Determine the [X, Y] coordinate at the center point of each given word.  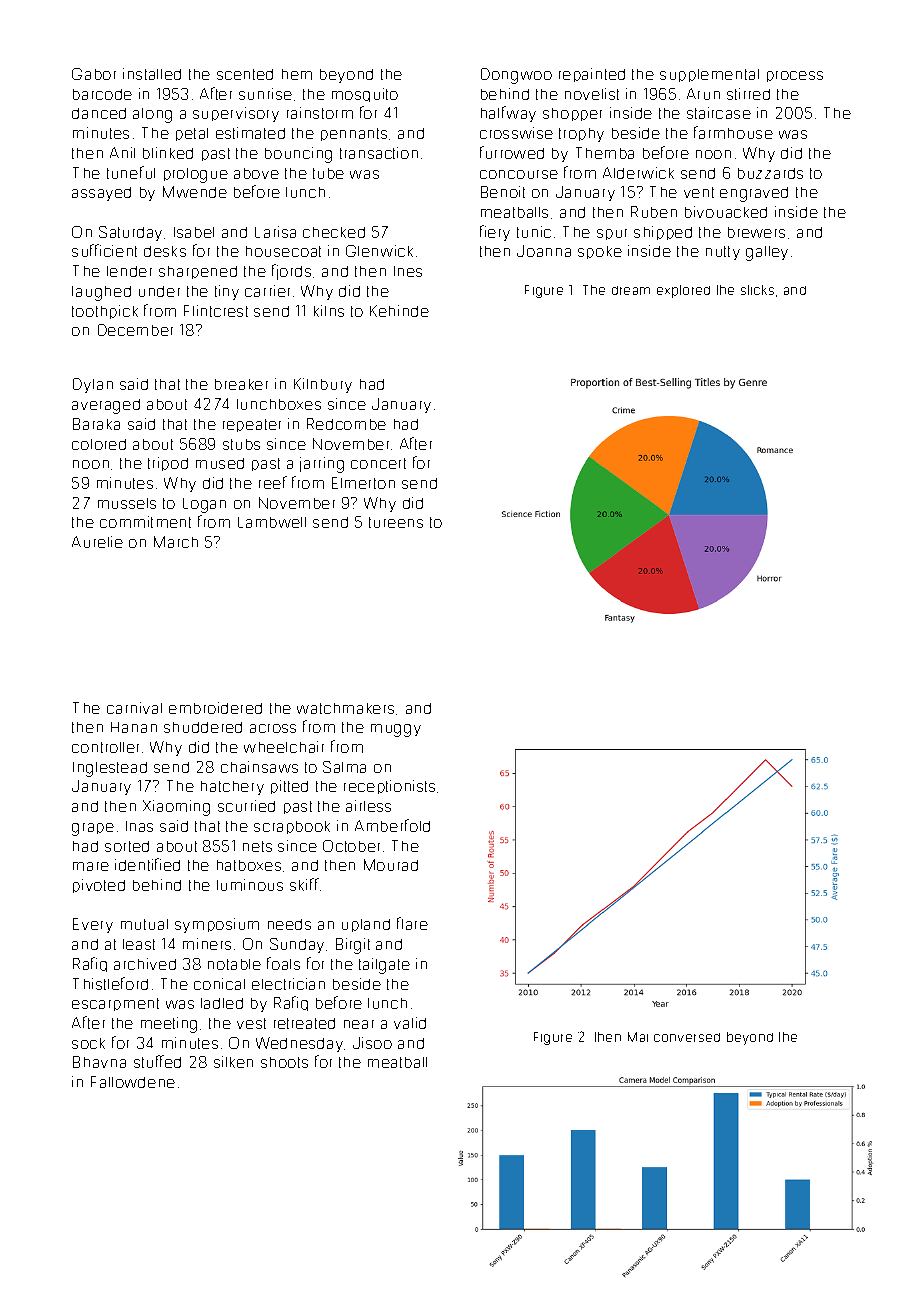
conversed [687, 1037]
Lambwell [272, 522]
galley [767, 253]
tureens [396, 522]
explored [683, 291]
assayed [101, 194]
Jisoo [372, 1043]
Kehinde [399, 311]
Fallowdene [133, 1082]
